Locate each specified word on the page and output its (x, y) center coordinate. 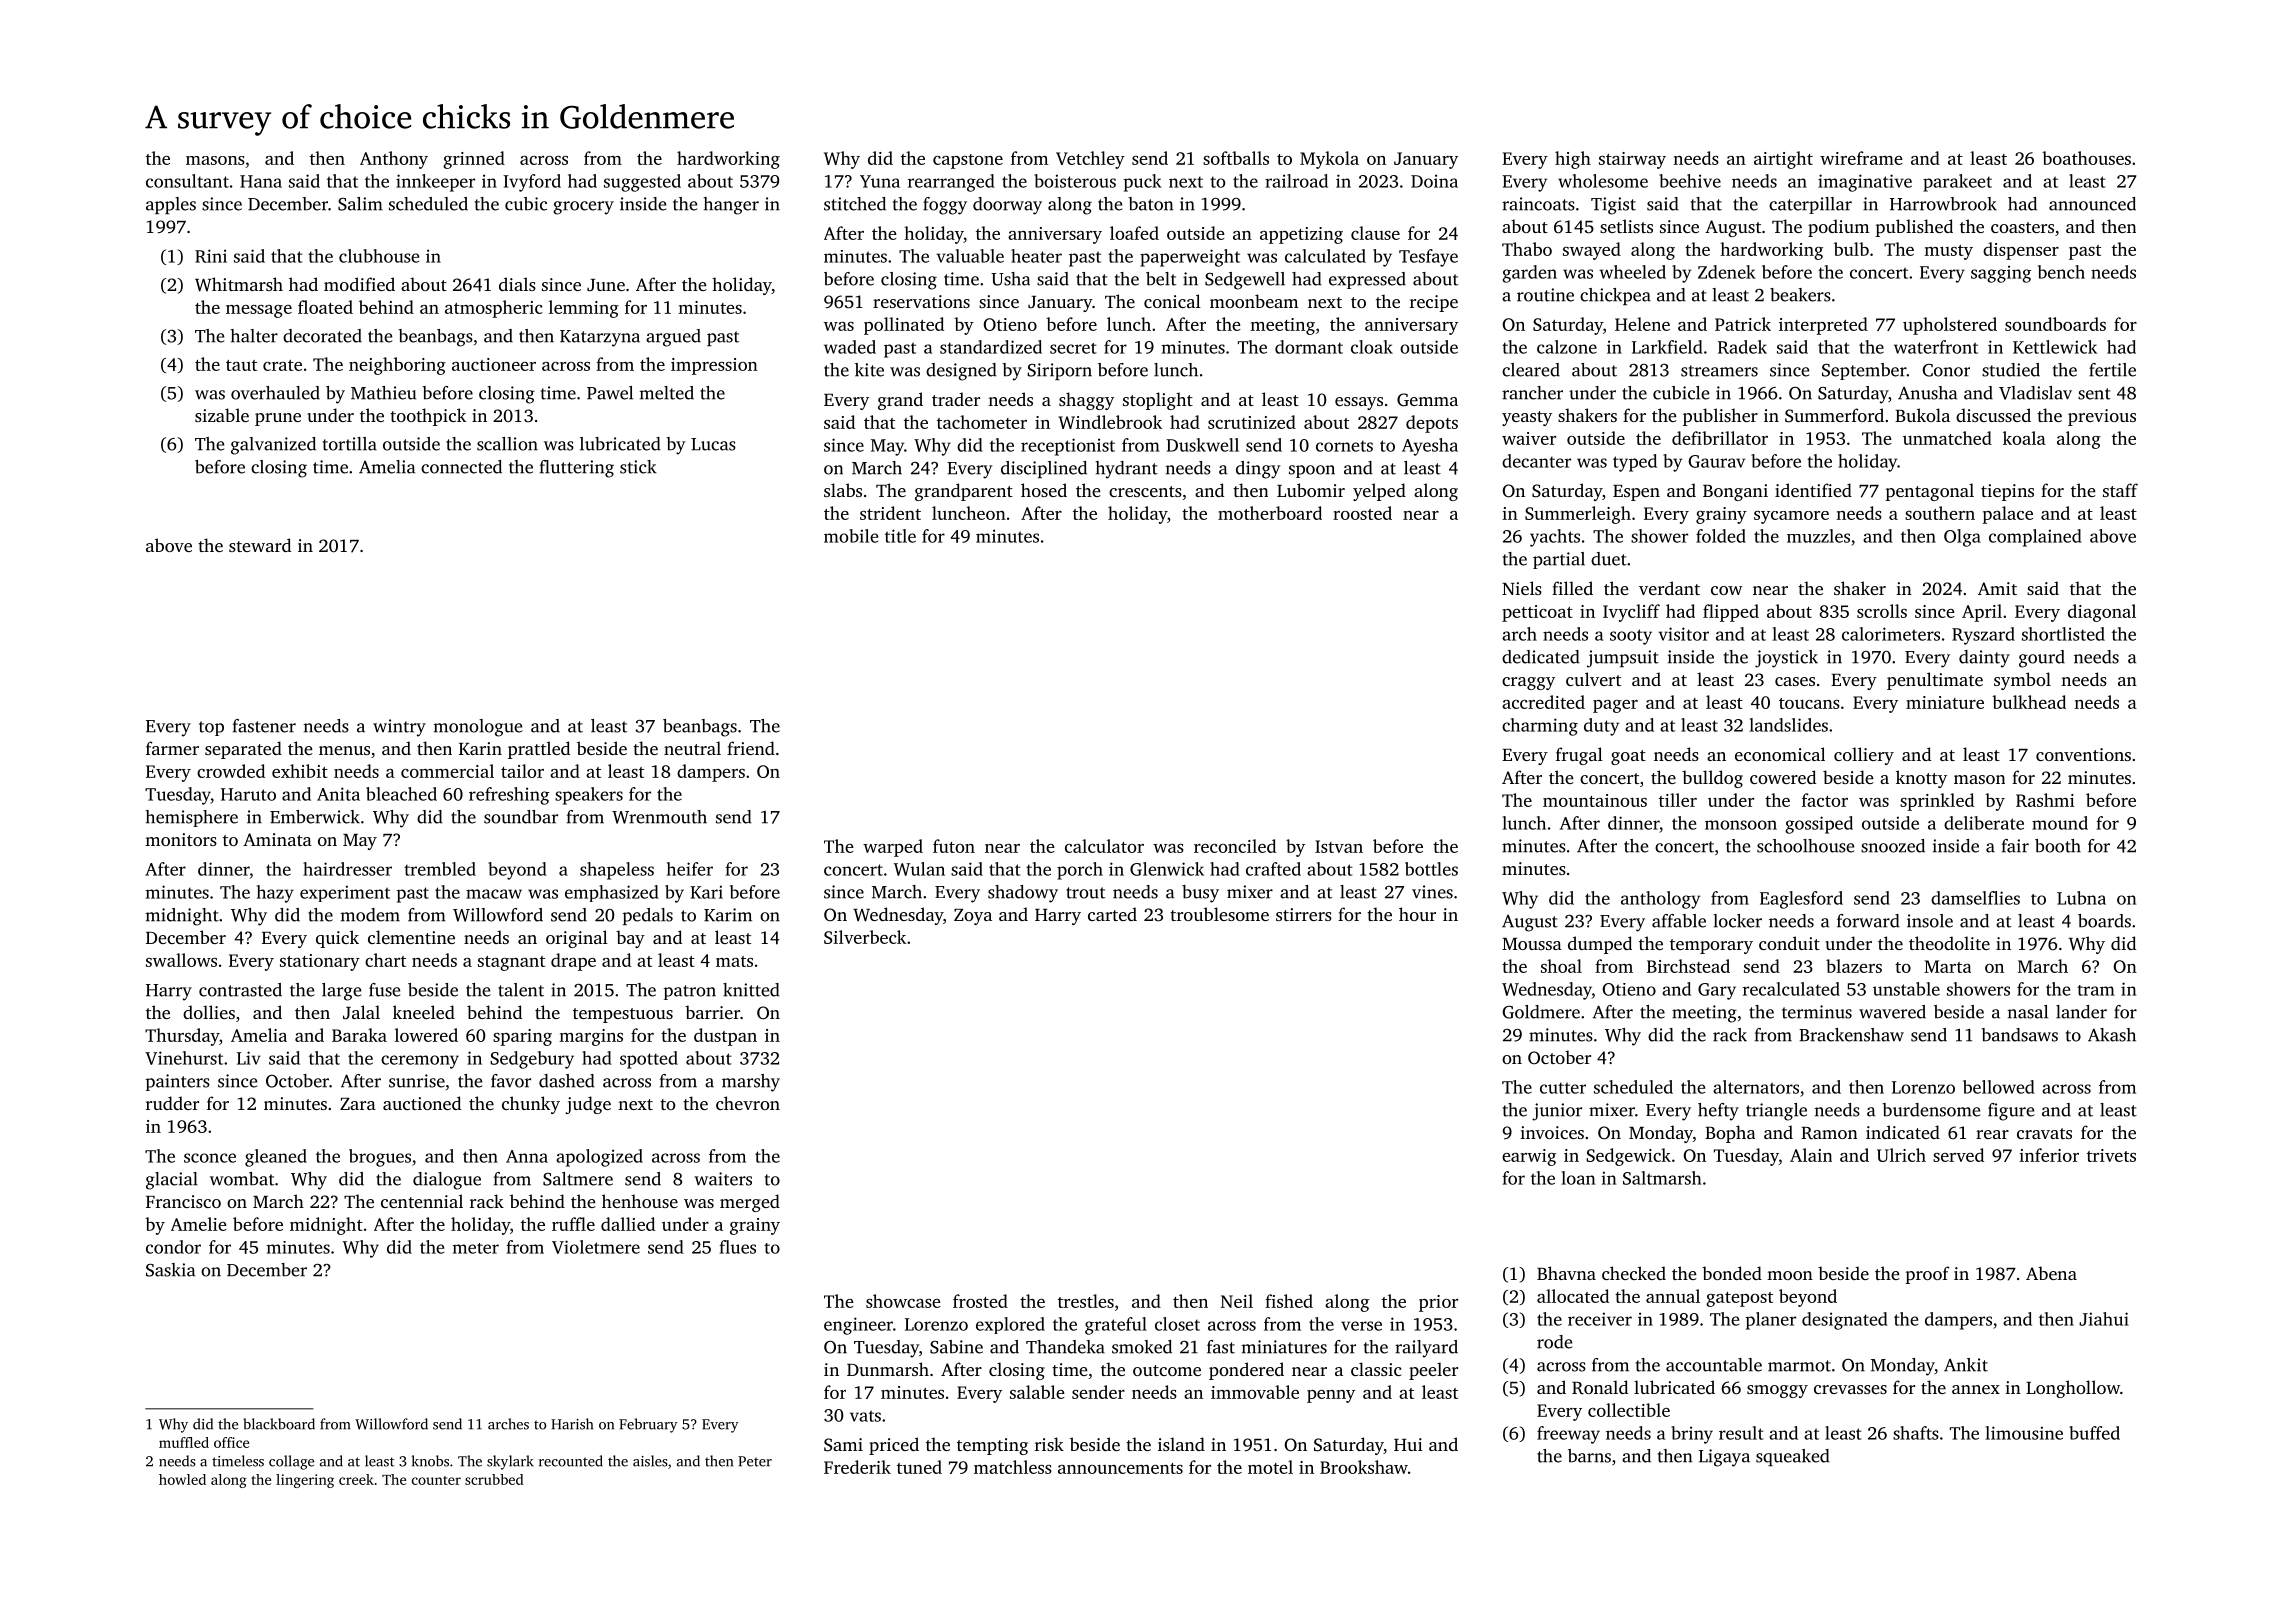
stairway (1632, 160)
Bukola (1922, 415)
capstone (968, 161)
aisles (650, 1461)
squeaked (1793, 1457)
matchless (1013, 1467)
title (900, 536)
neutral (692, 748)
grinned (474, 160)
